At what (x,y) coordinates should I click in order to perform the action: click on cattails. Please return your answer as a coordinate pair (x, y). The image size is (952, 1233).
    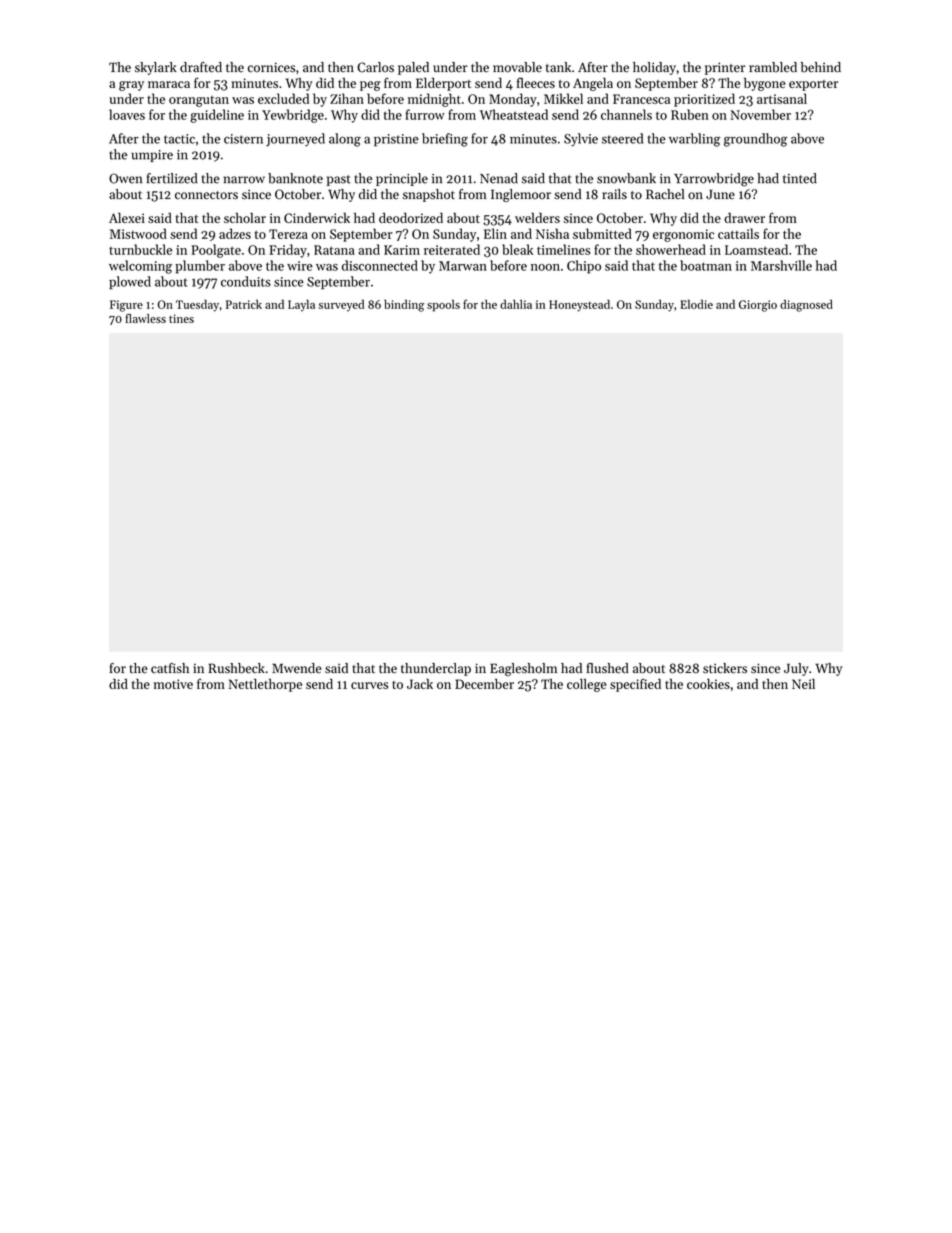
    Looking at the image, I should click on (738, 233).
